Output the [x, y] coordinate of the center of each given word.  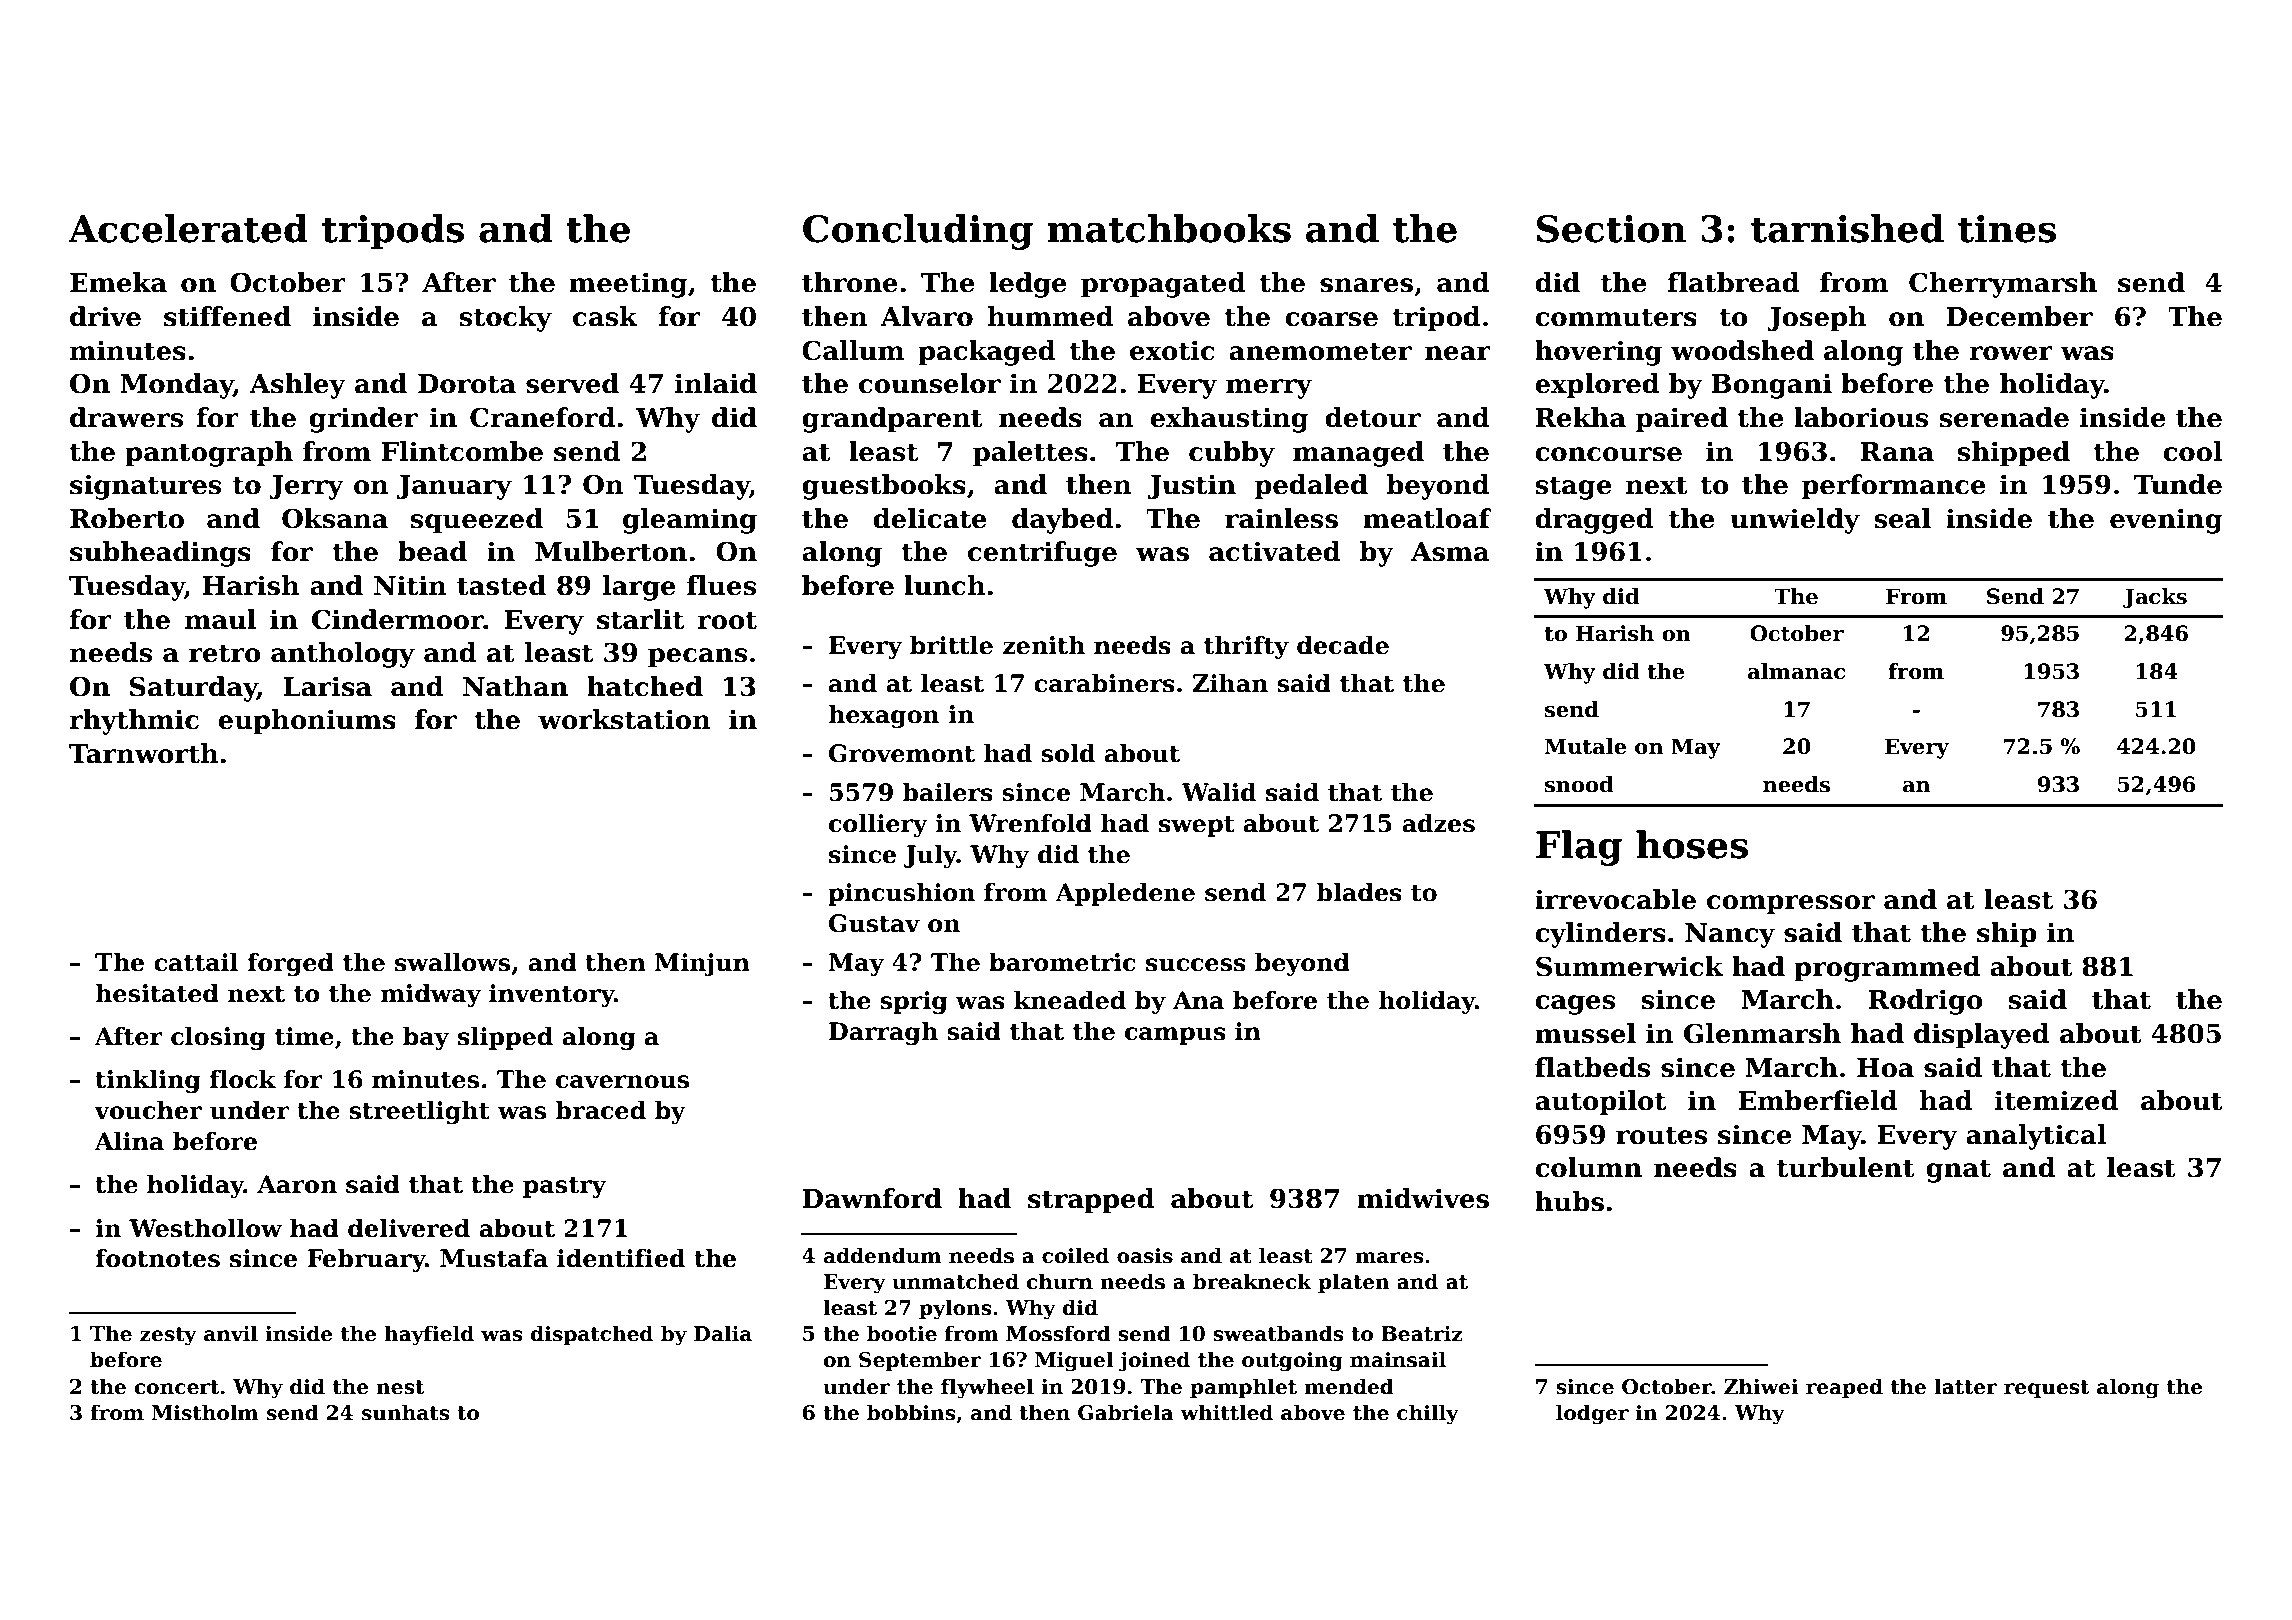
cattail [196, 962]
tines [2007, 229]
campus [1175, 1036]
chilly [1428, 1414]
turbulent [1846, 1167]
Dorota [467, 384]
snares [1366, 285]
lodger [1592, 1414]
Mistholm [205, 1412]
